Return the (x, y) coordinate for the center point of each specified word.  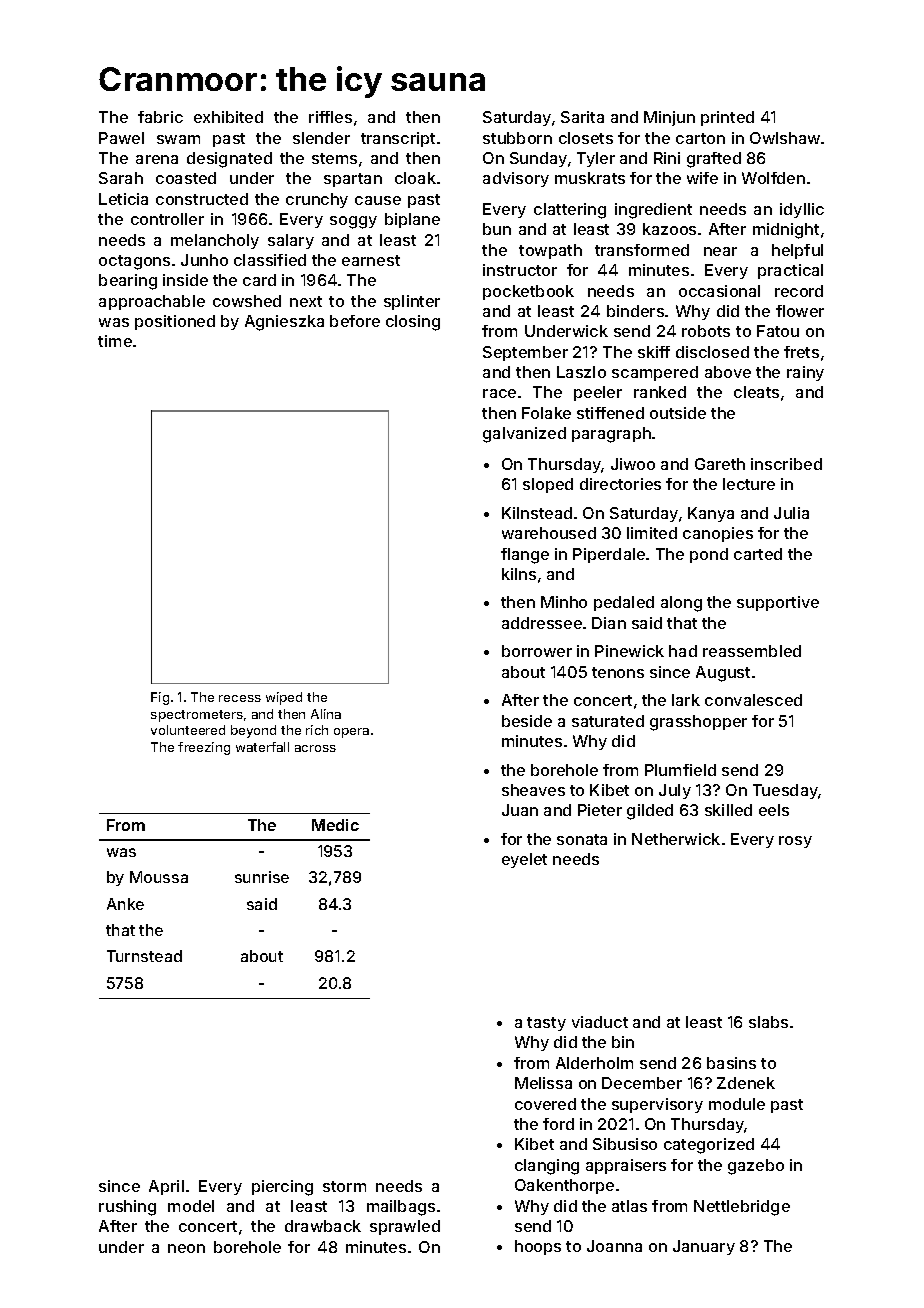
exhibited (228, 117)
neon (186, 1248)
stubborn (517, 138)
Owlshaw (785, 138)
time (115, 341)
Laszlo (581, 372)
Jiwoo (633, 464)
